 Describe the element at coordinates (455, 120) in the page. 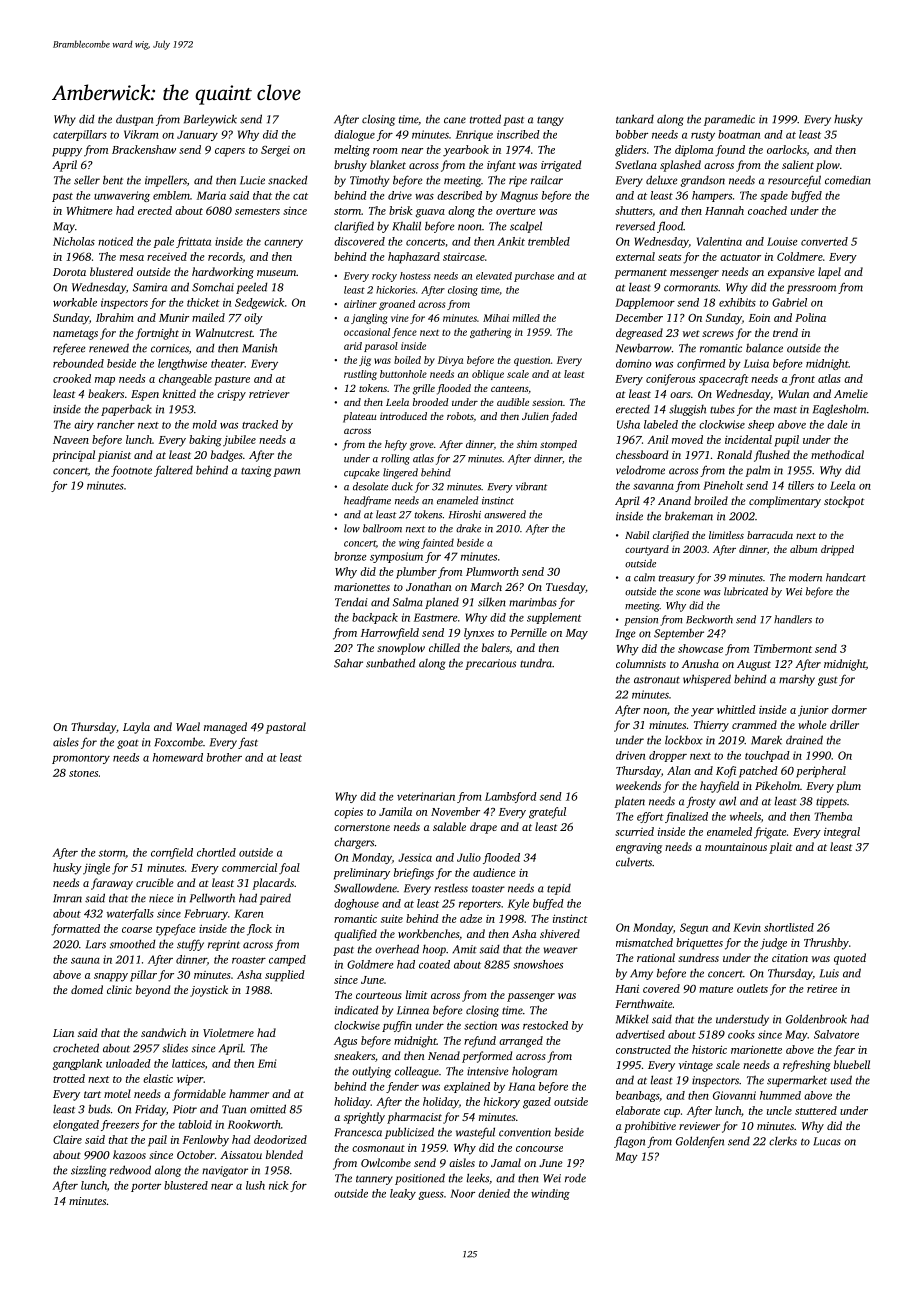

I see `cane` at that location.
